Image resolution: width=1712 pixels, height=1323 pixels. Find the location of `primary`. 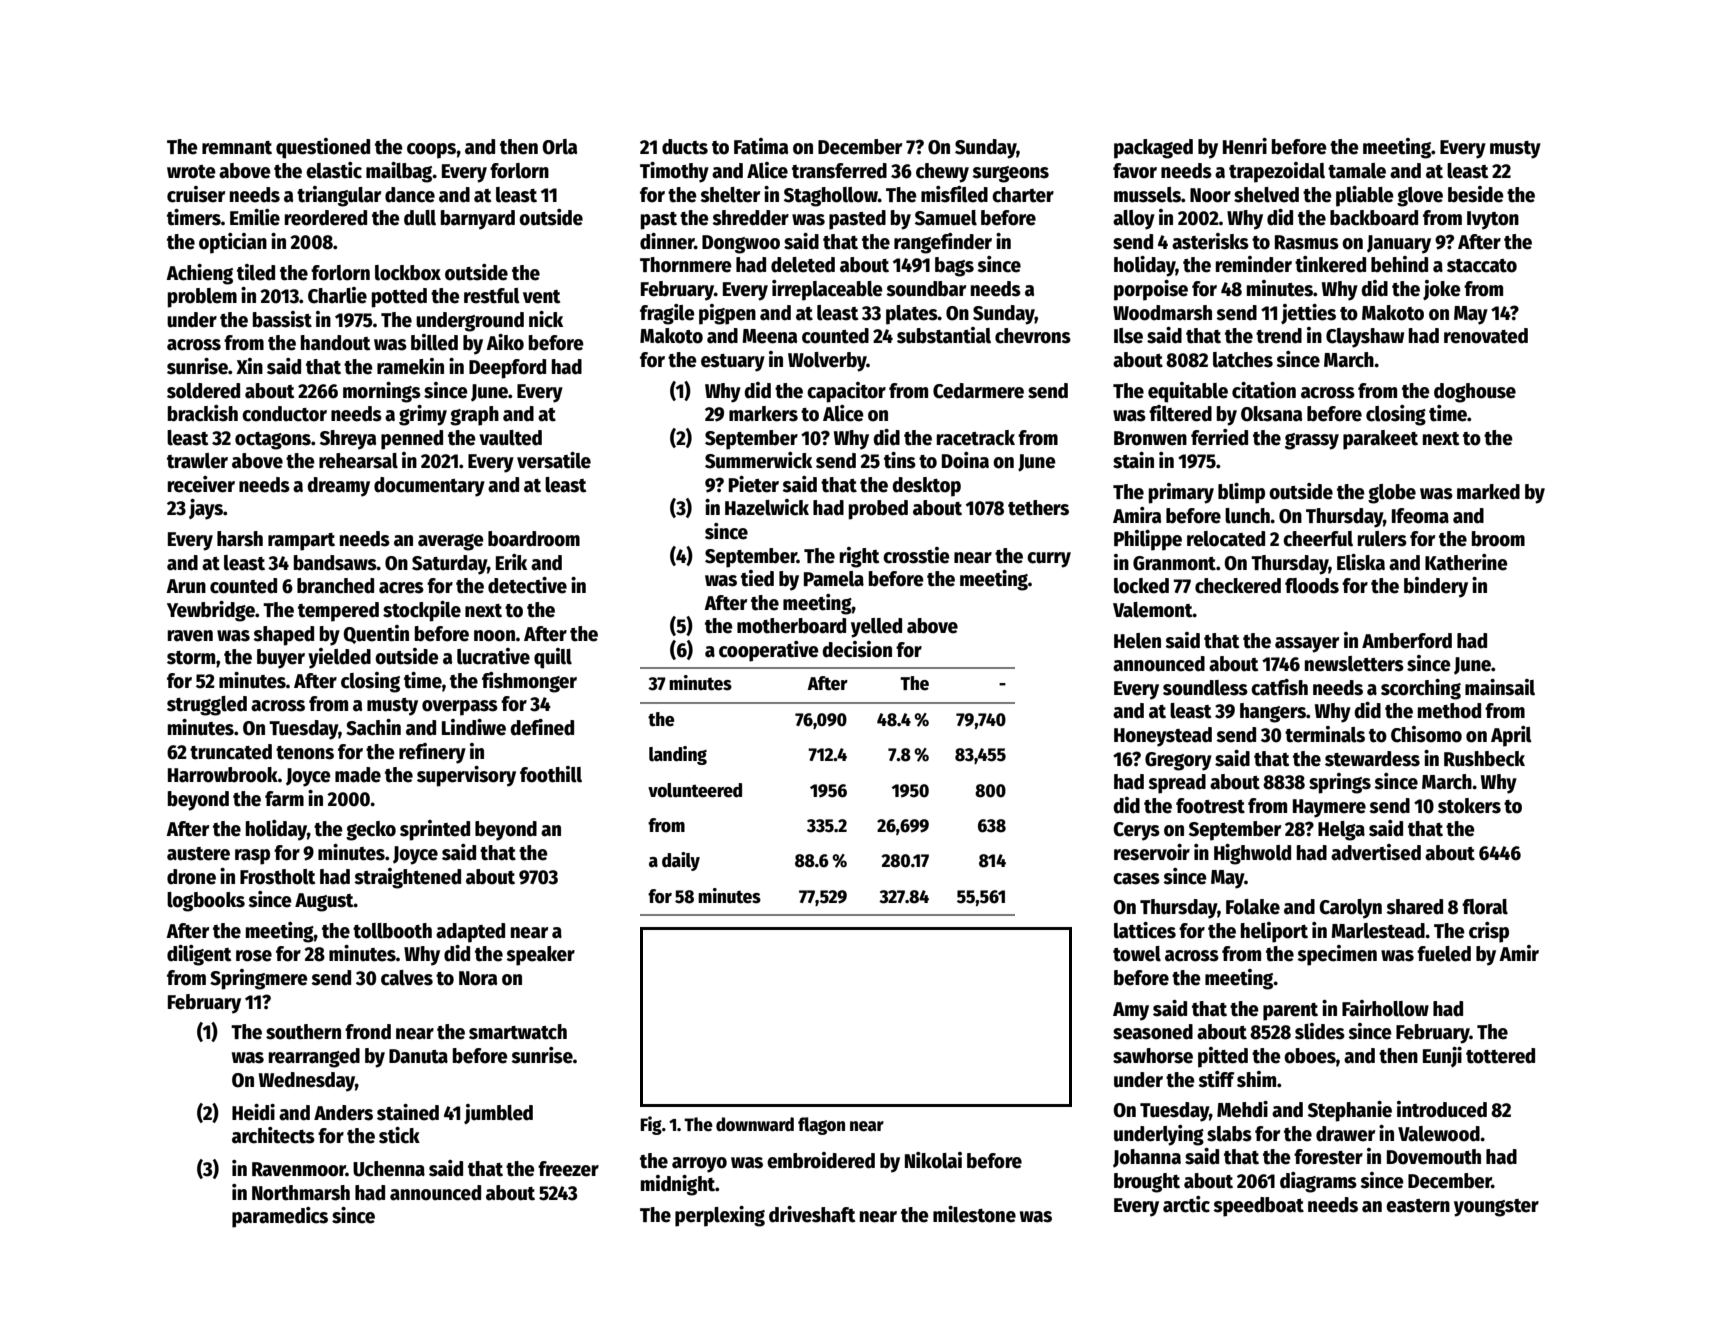

primary is located at coordinates (1181, 493).
